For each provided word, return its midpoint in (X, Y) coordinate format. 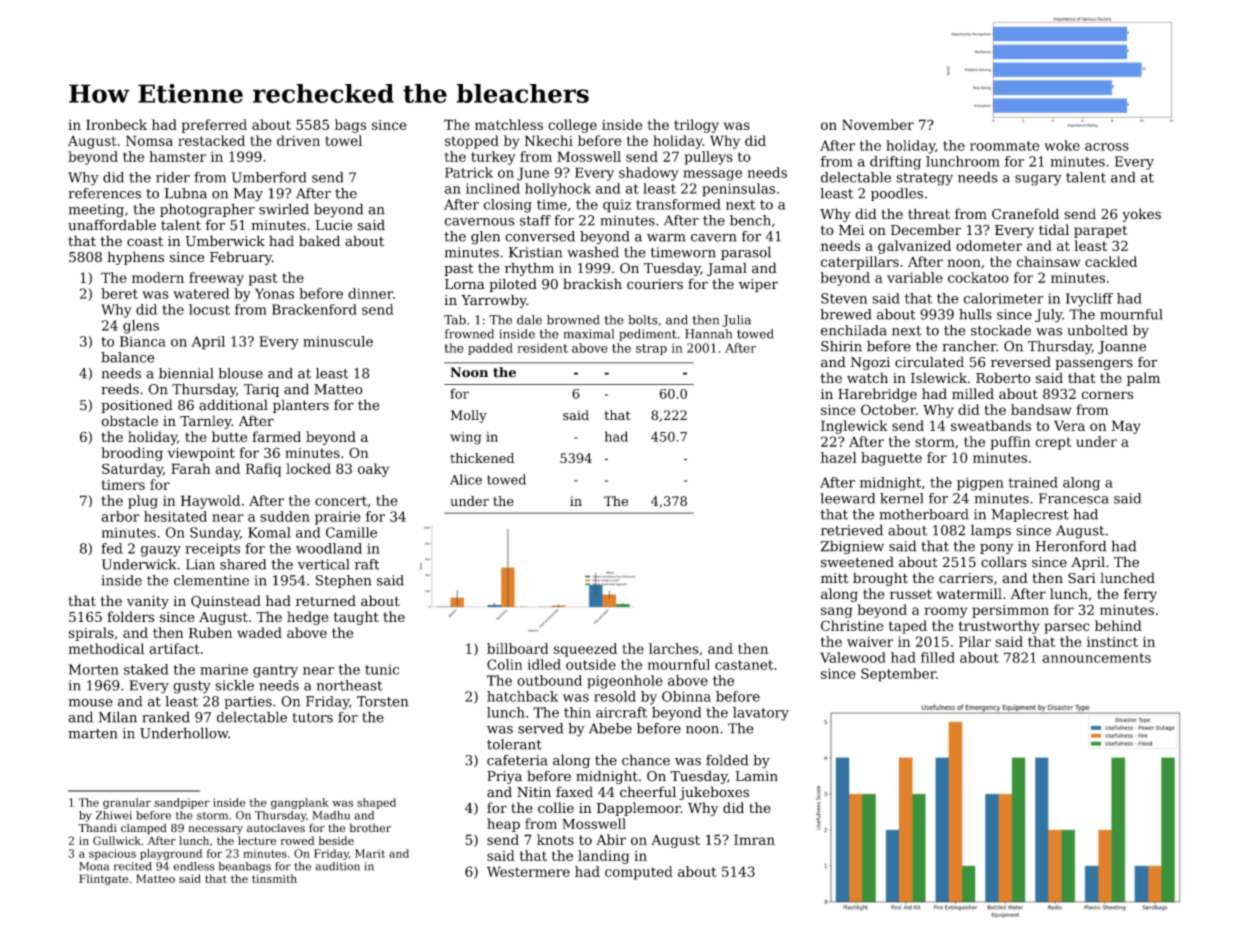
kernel (901, 498)
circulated (929, 362)
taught (356, 618)
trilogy (696, 126)
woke (1062, 145)
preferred (214, 126)
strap (651, 349)
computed (639, 873)
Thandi (97, 828)
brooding (132, 454)
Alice (466, 479)
